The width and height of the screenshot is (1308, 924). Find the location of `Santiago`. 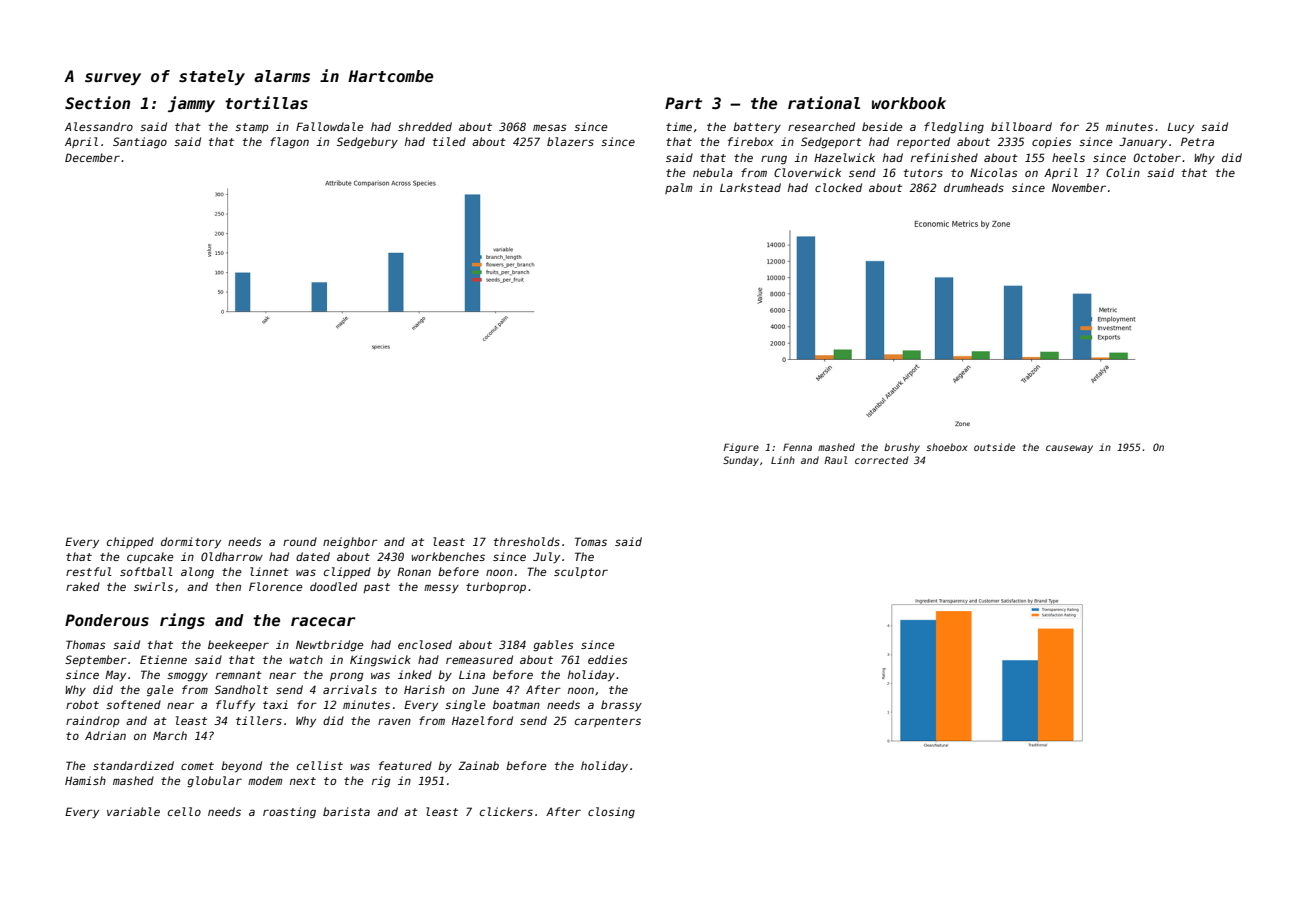

Santiago is located at coordinates (140, 143).
